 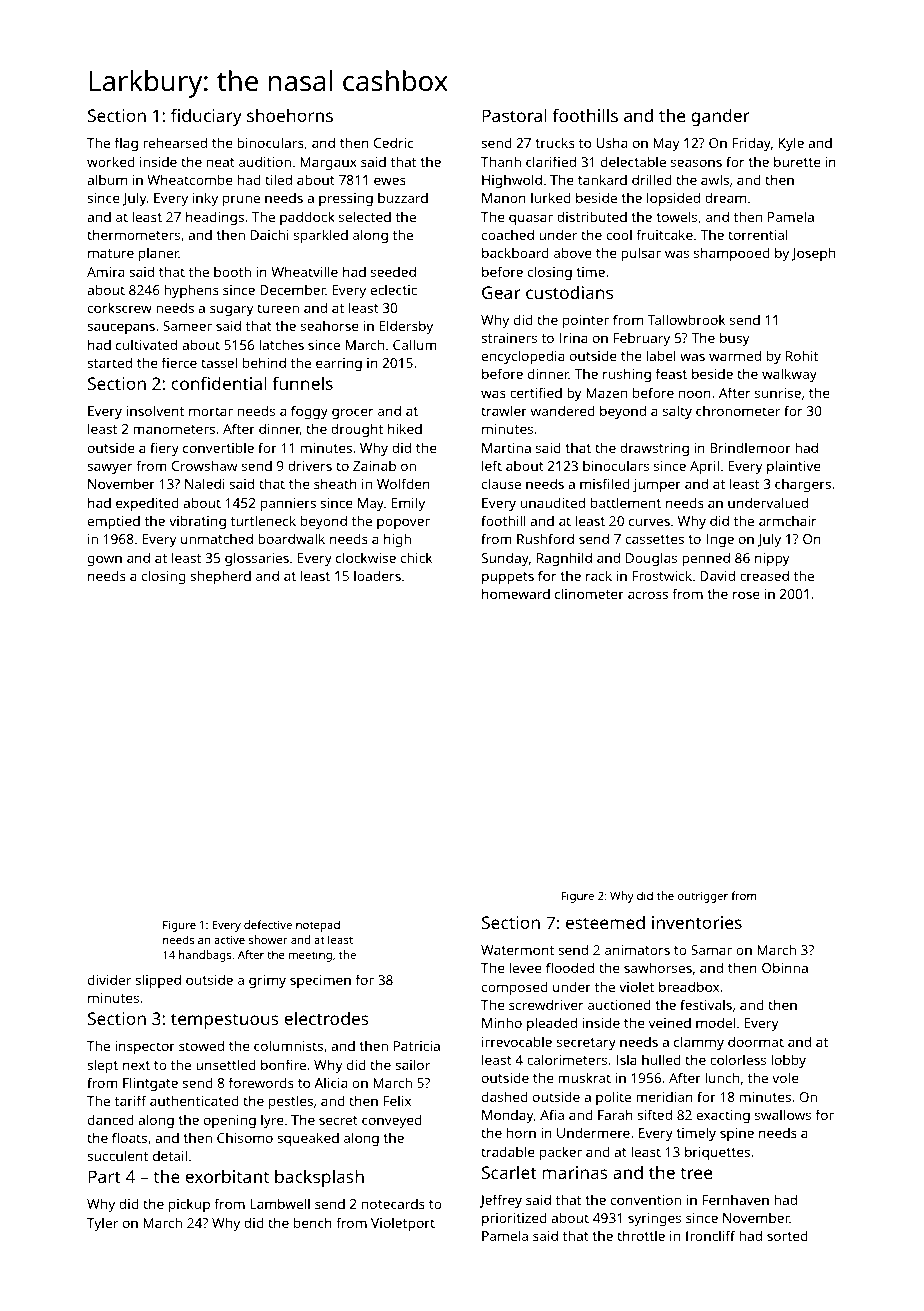 I want to click on outrigger, so click(x=703, y=897).
